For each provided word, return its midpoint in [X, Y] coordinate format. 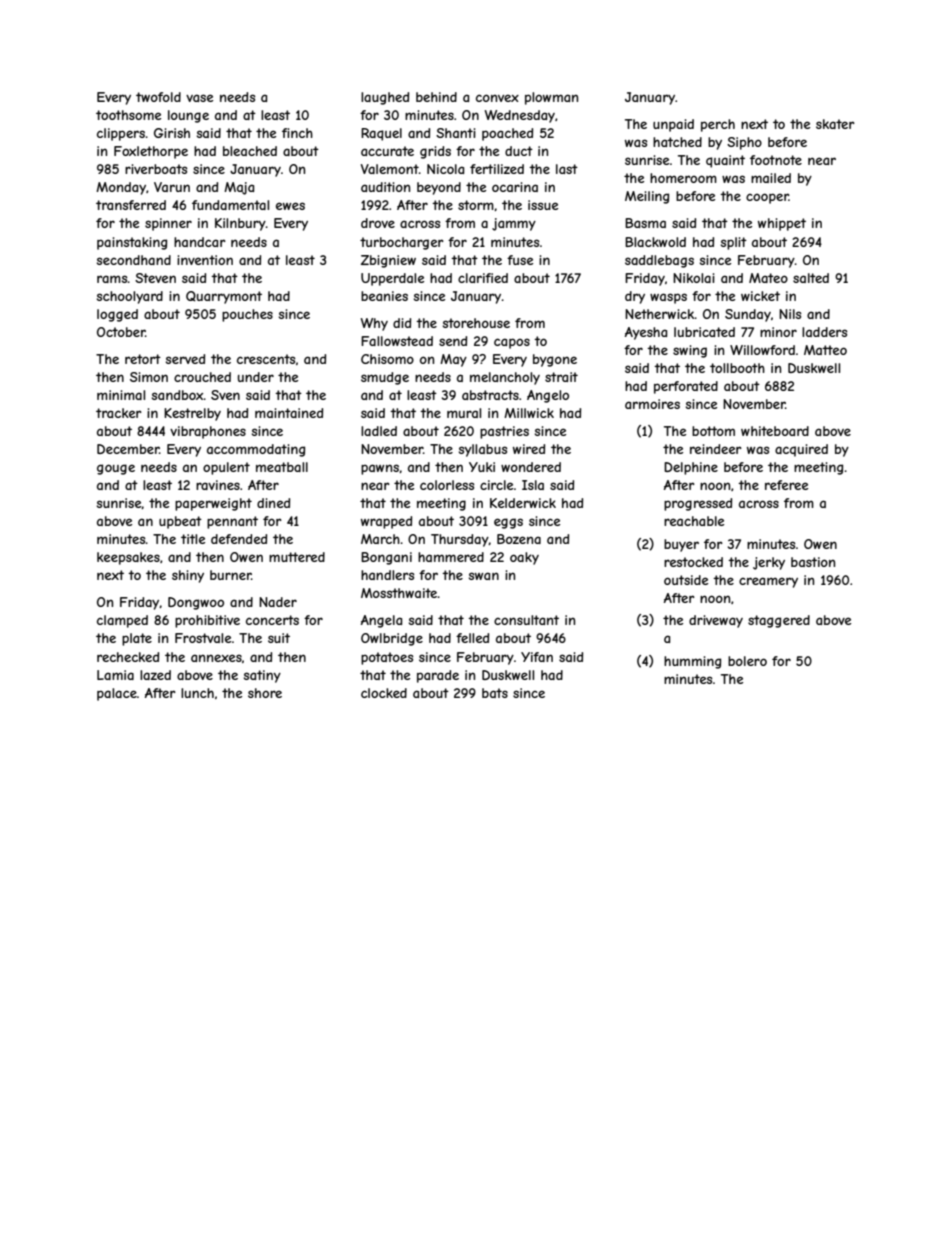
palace [117, 694]
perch [718, 125]
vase [199, 98]
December [128, 449]
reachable [694, 521]
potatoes [387, 658]
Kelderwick [523, 503]
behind [436, 97]
